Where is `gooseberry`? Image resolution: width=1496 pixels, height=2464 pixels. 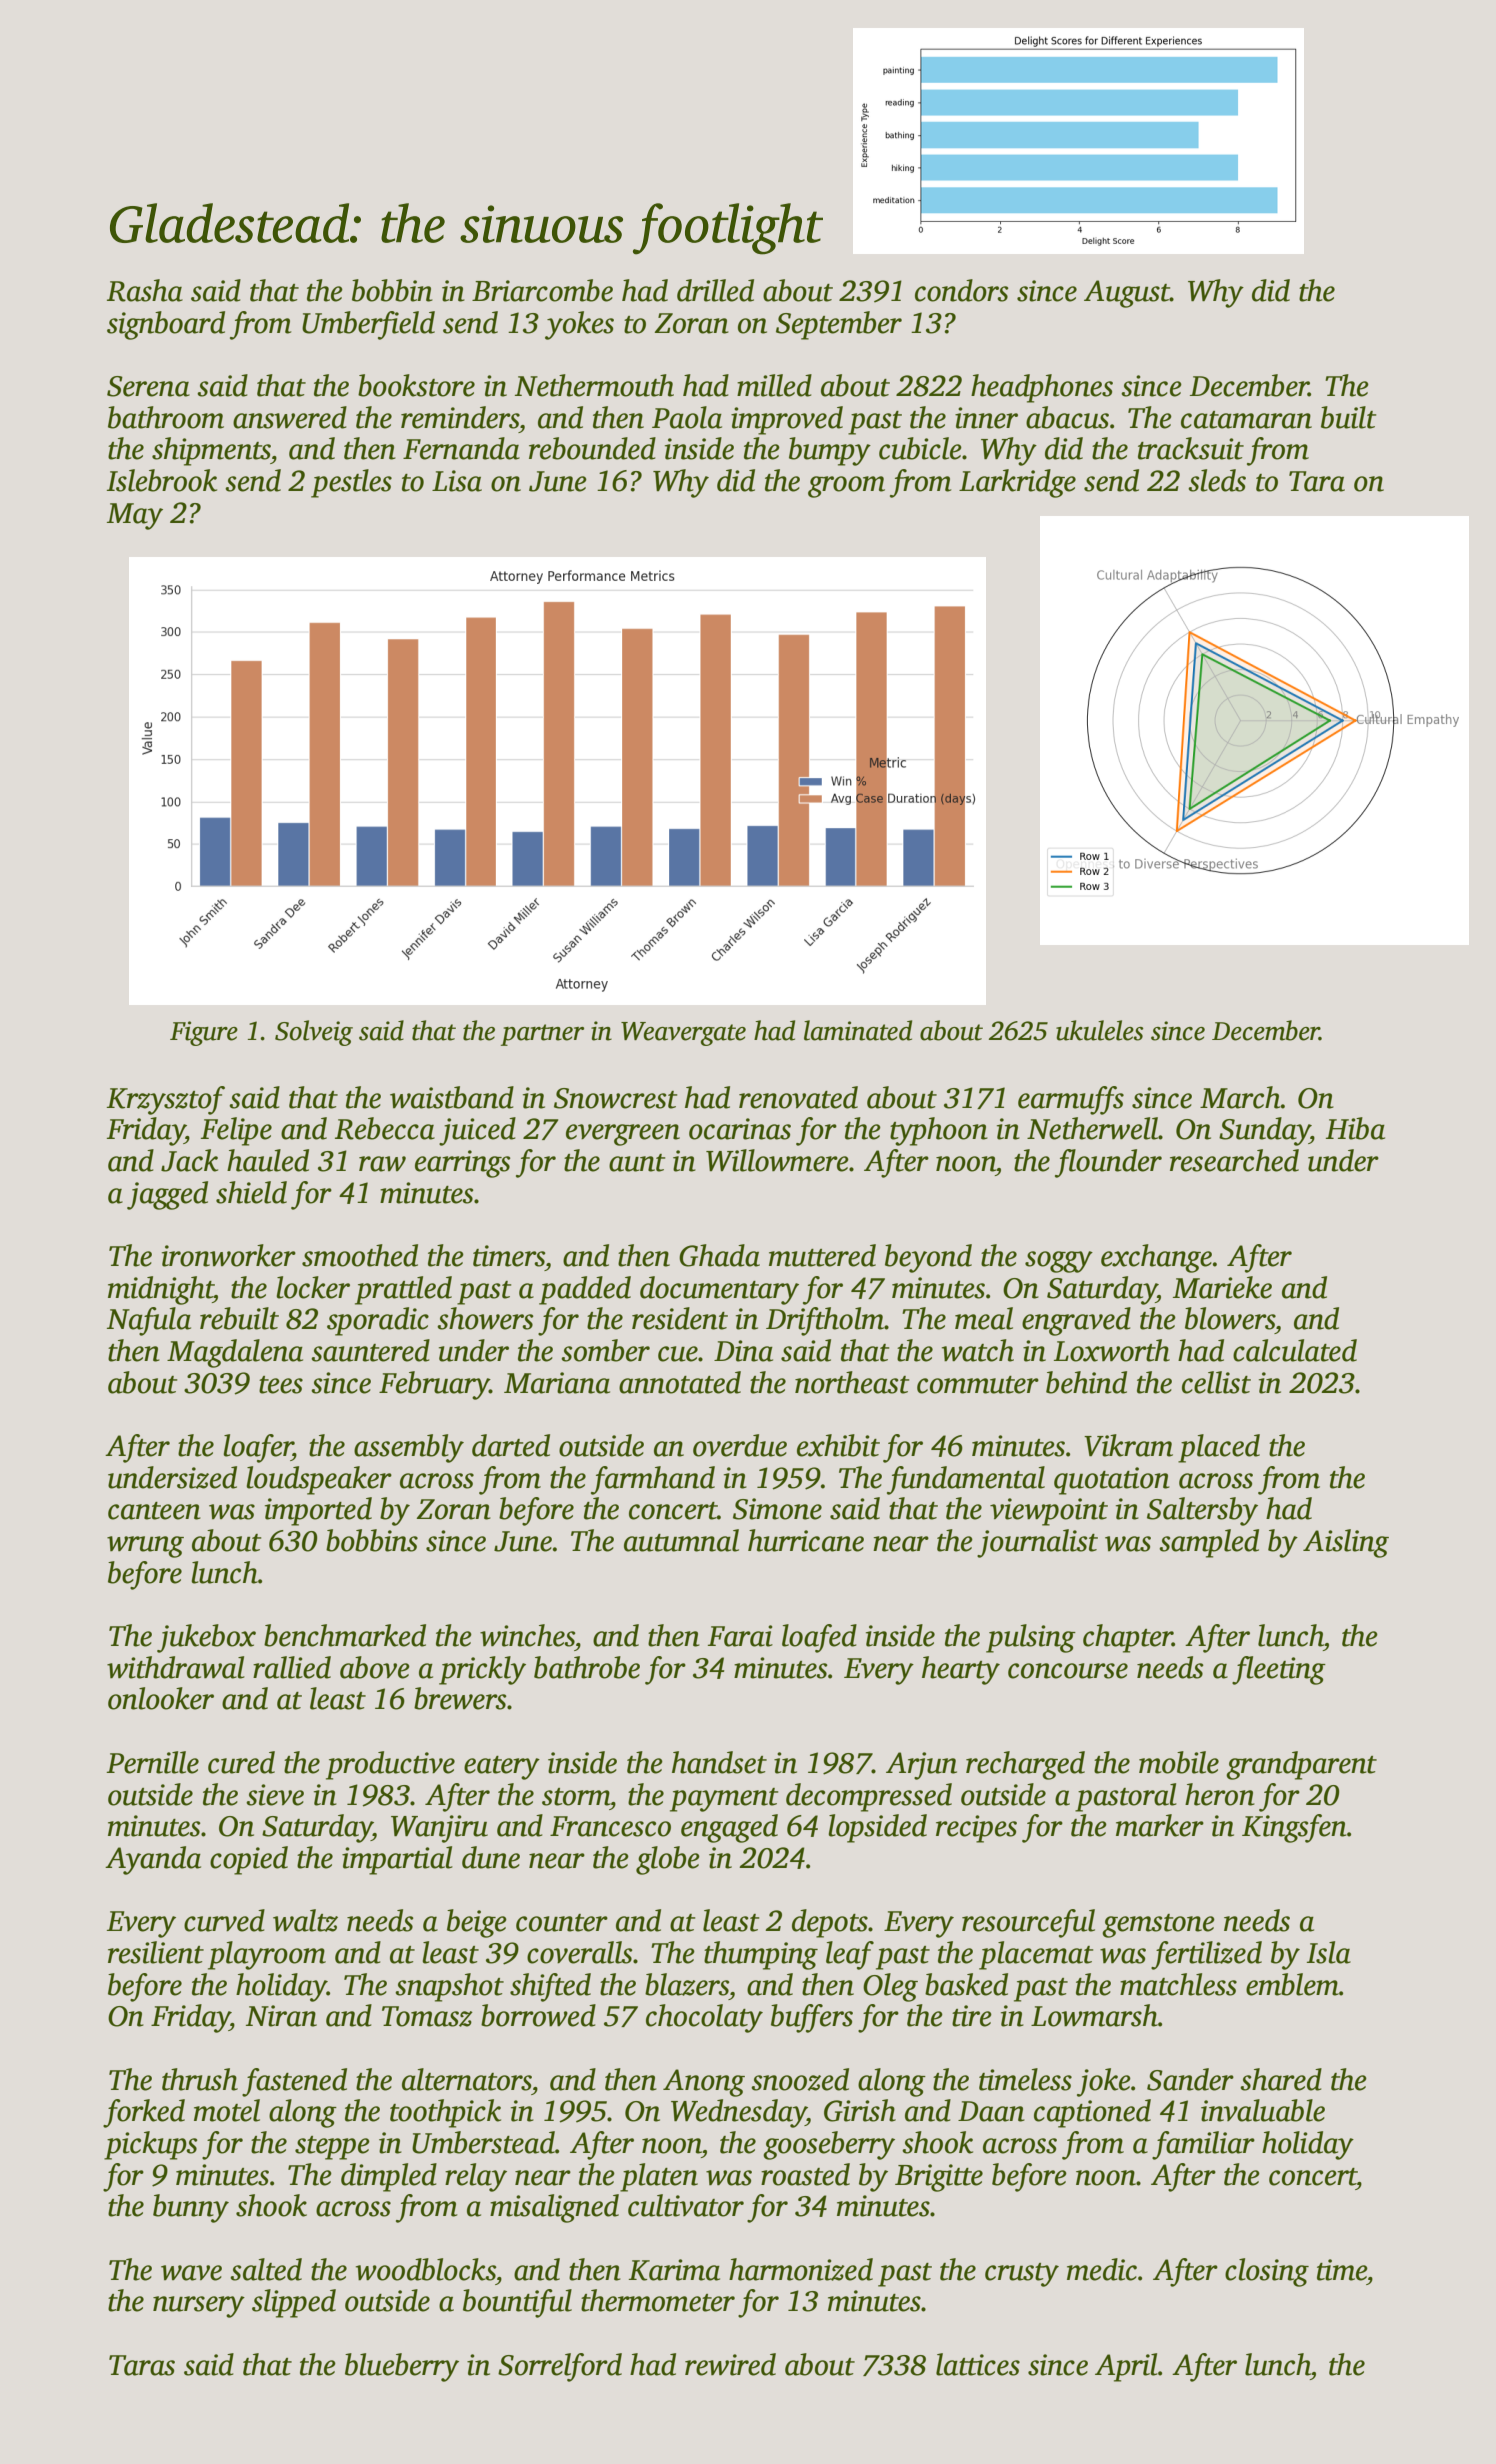
gooseberry is located at coordinates (829, 2145).
